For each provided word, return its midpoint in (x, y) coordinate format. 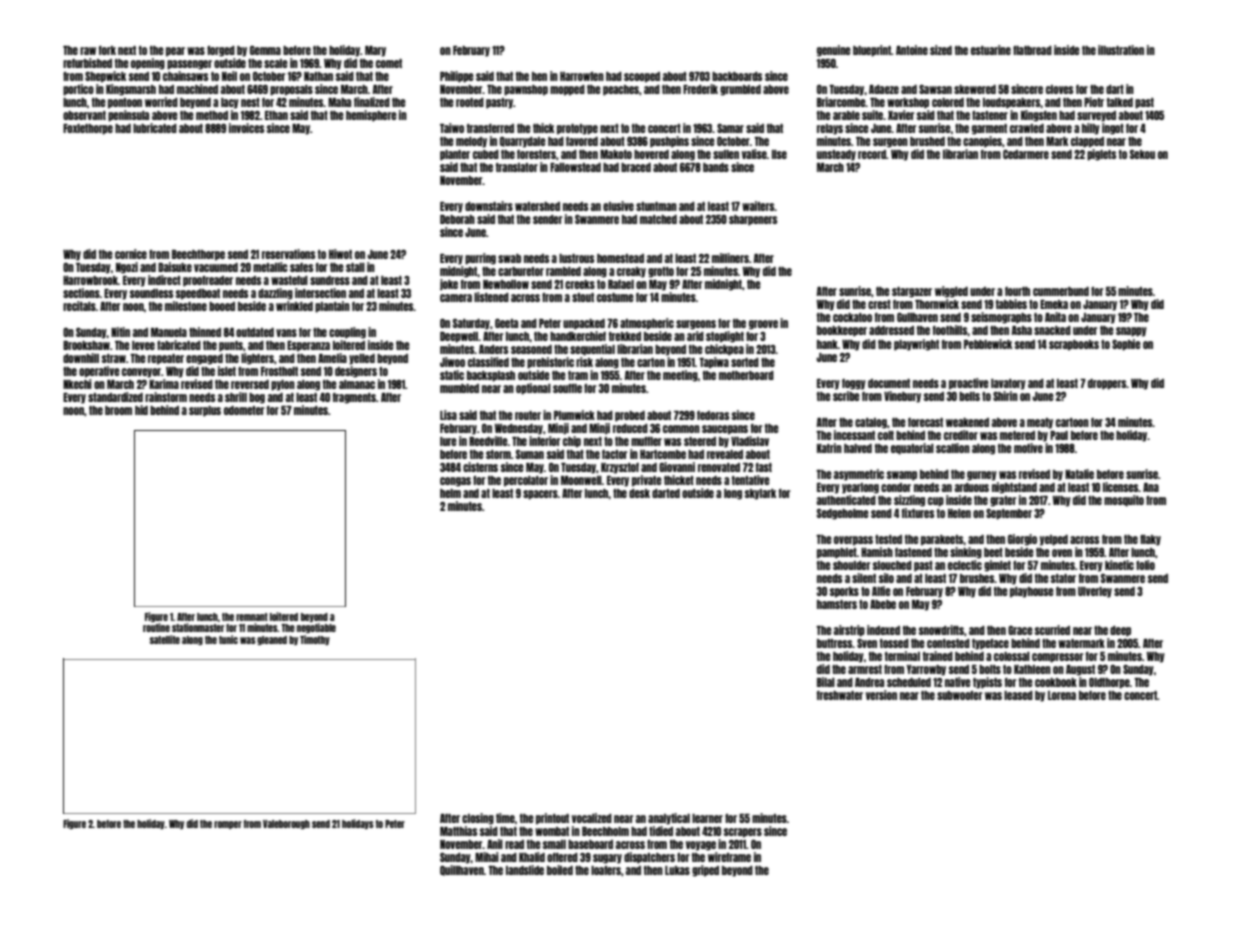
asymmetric (859, 475)
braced (636, 167)
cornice (131, 254)
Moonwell (581, 480)
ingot (1113, 129)
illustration (1121, 50)
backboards (737, 76)
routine (156, 627)
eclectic (965, 565)
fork (107, 50)
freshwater (840, 695)
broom (118, 410)
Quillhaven (462, 870)
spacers (540, 495)
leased (1018, 695)
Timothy (315, 640)
